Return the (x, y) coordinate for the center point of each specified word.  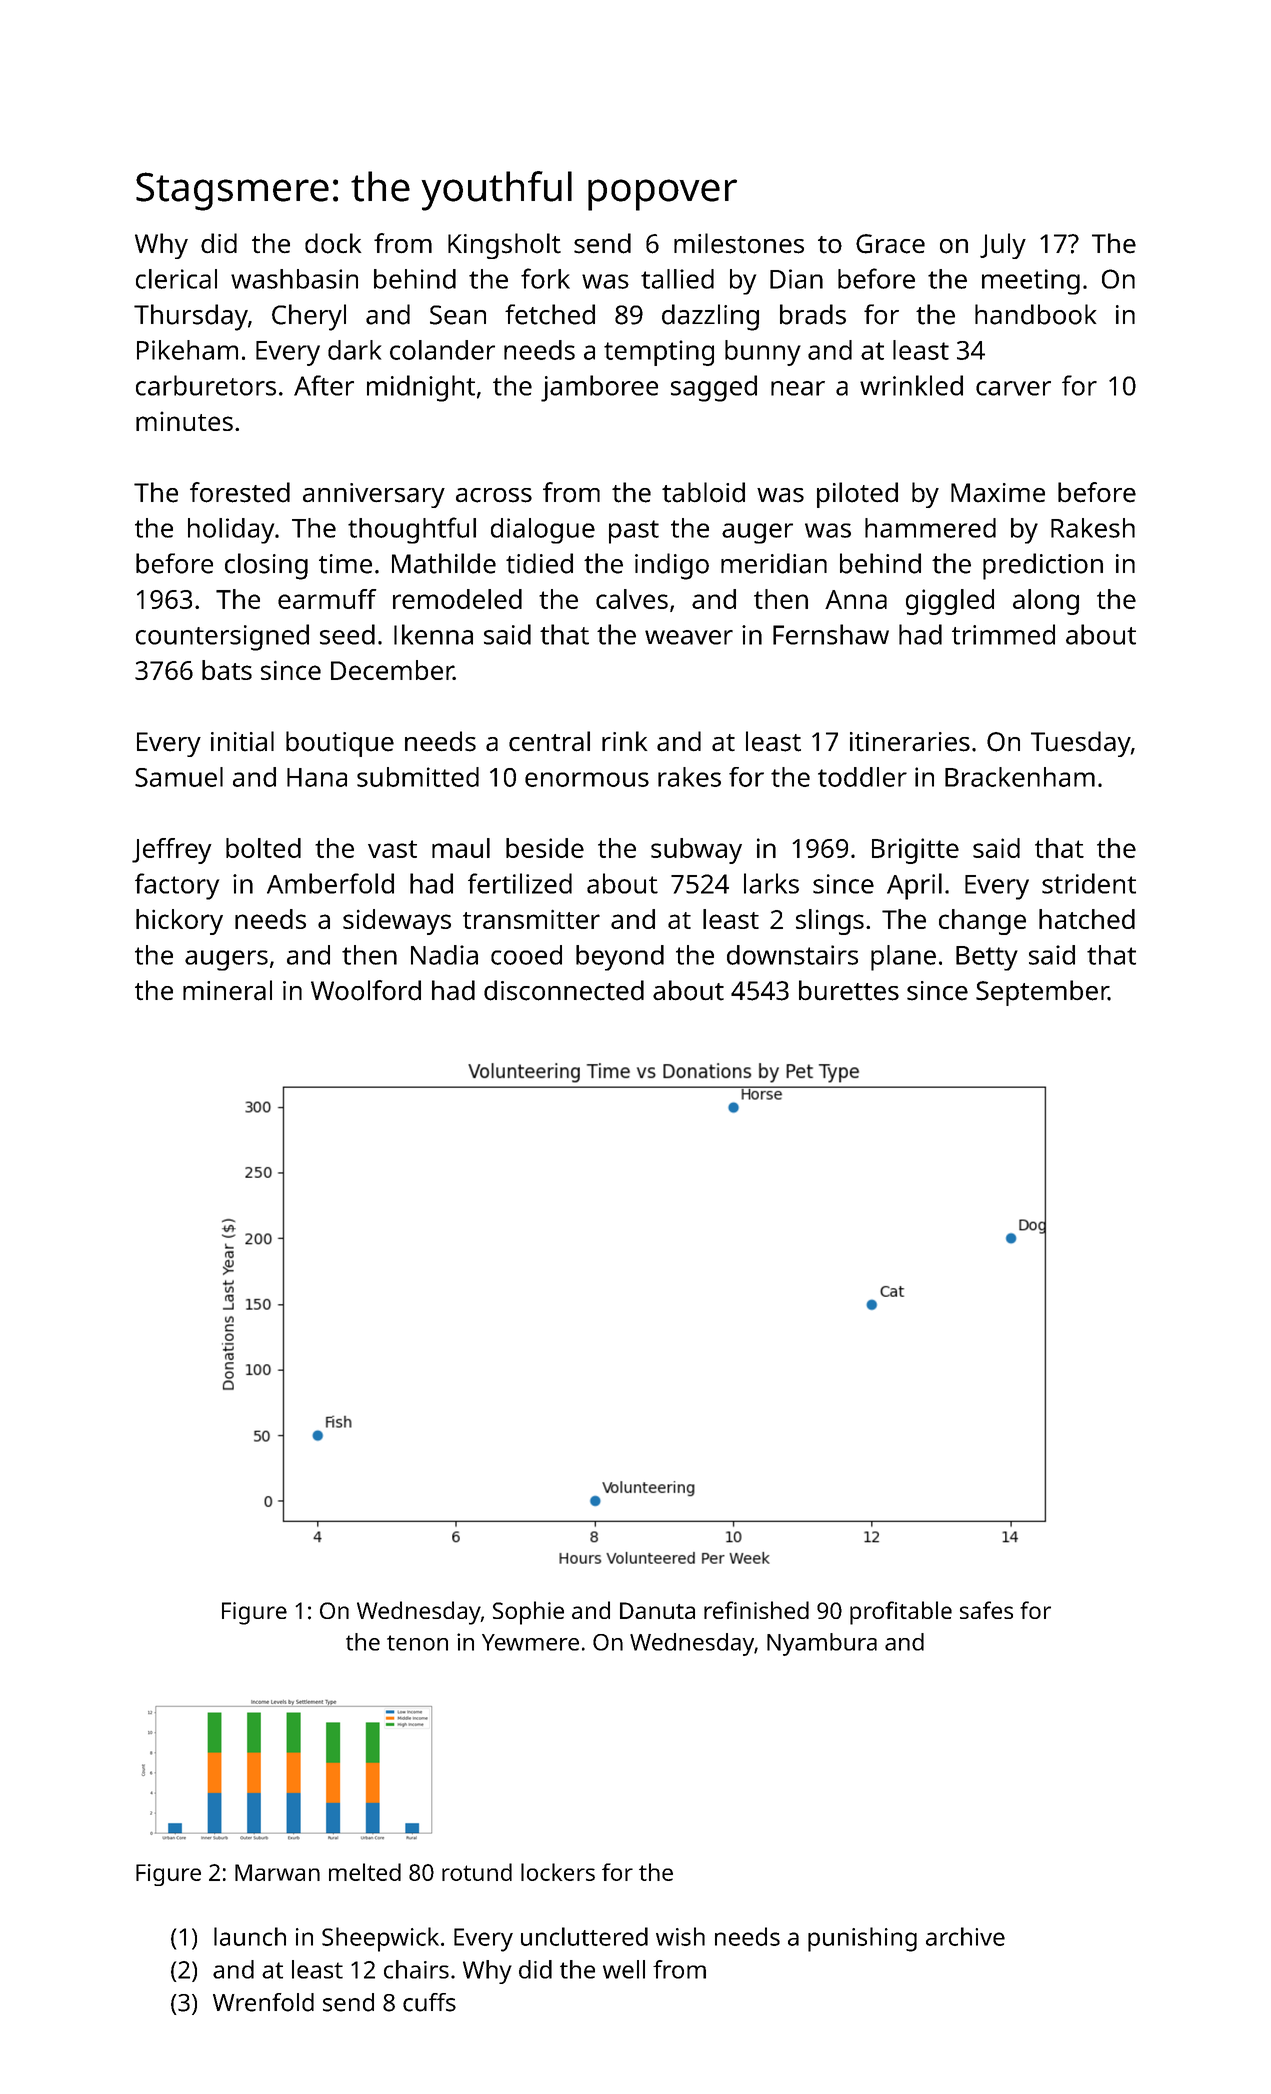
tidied (539, 563)
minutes (184, 421)
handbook (1035, 314)
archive (965, 1936)
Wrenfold (263, 2002)
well (624, 1969)
